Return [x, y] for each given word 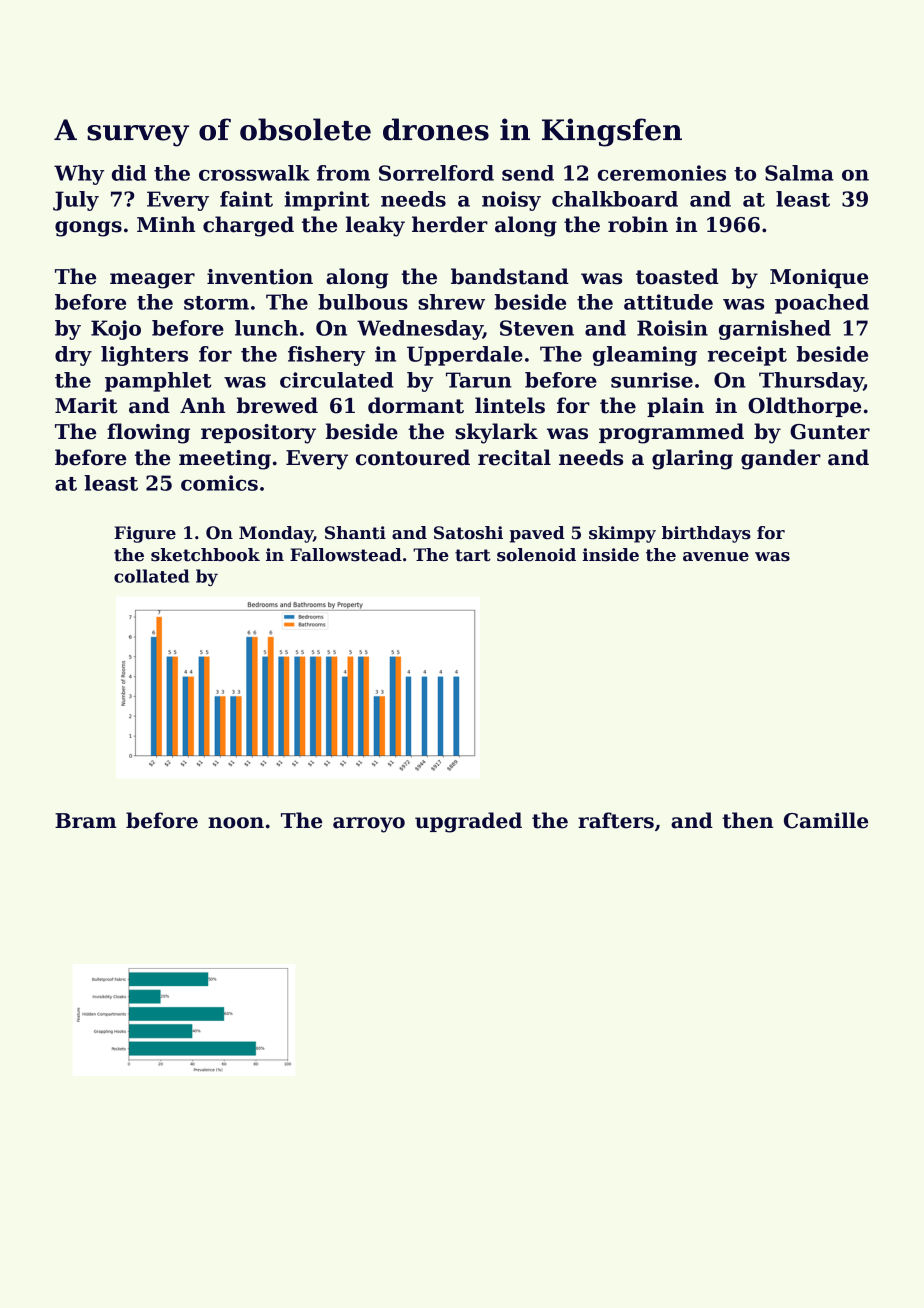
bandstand [510, 276]
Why [79, 175]
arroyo [369, 825]
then [747, 820]
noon [236, 823]
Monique [819, 278]
